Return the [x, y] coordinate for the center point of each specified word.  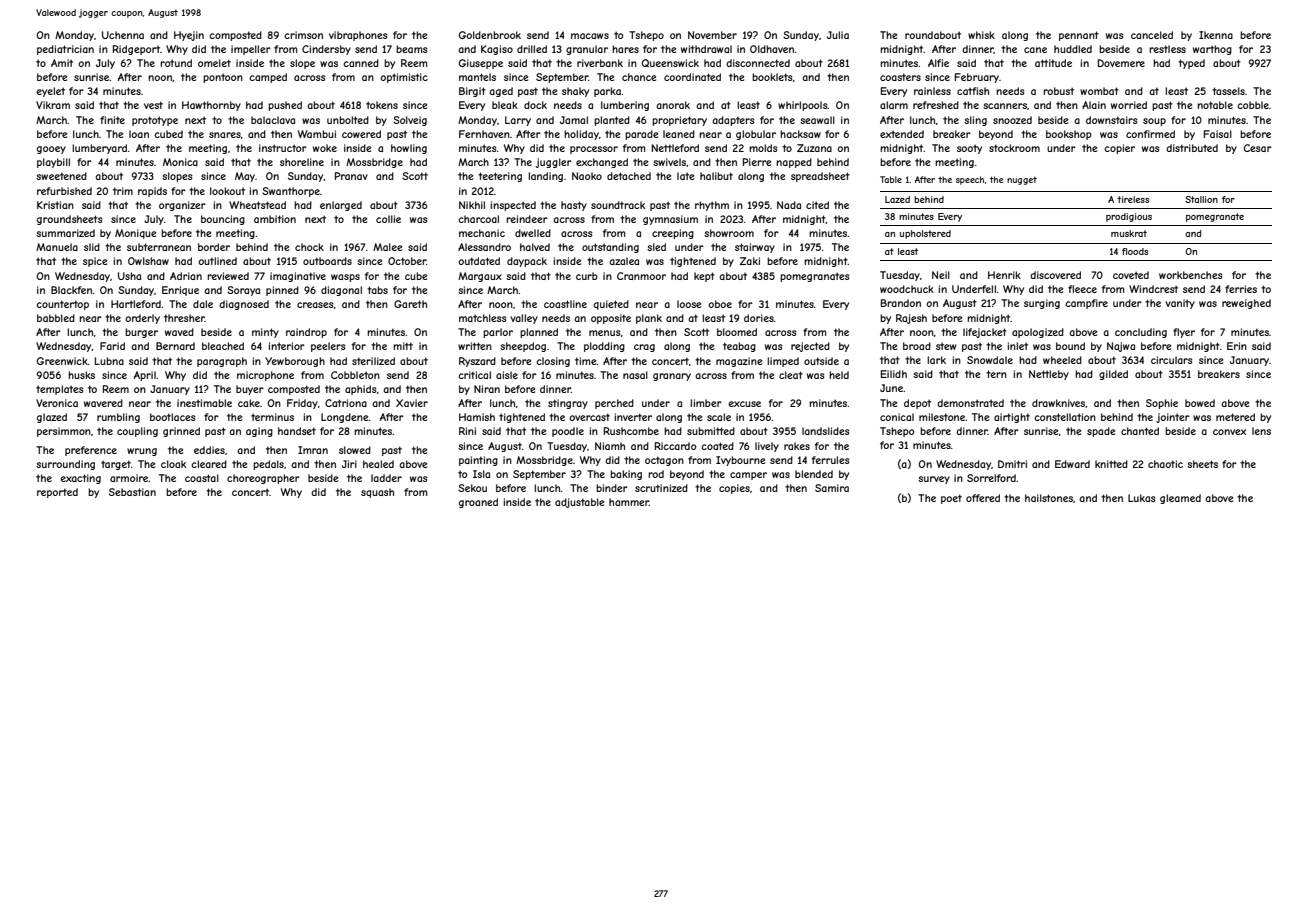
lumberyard [99, 149]
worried [1129, 105]
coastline [565, 304]
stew [946, 346]
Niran [487, 389]
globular [756, 135]
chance [639, 77]
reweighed [1246, 304]
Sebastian [132, 492]
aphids [361, 390]
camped [268, 78]
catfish [973, 91]
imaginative [298, 277]
